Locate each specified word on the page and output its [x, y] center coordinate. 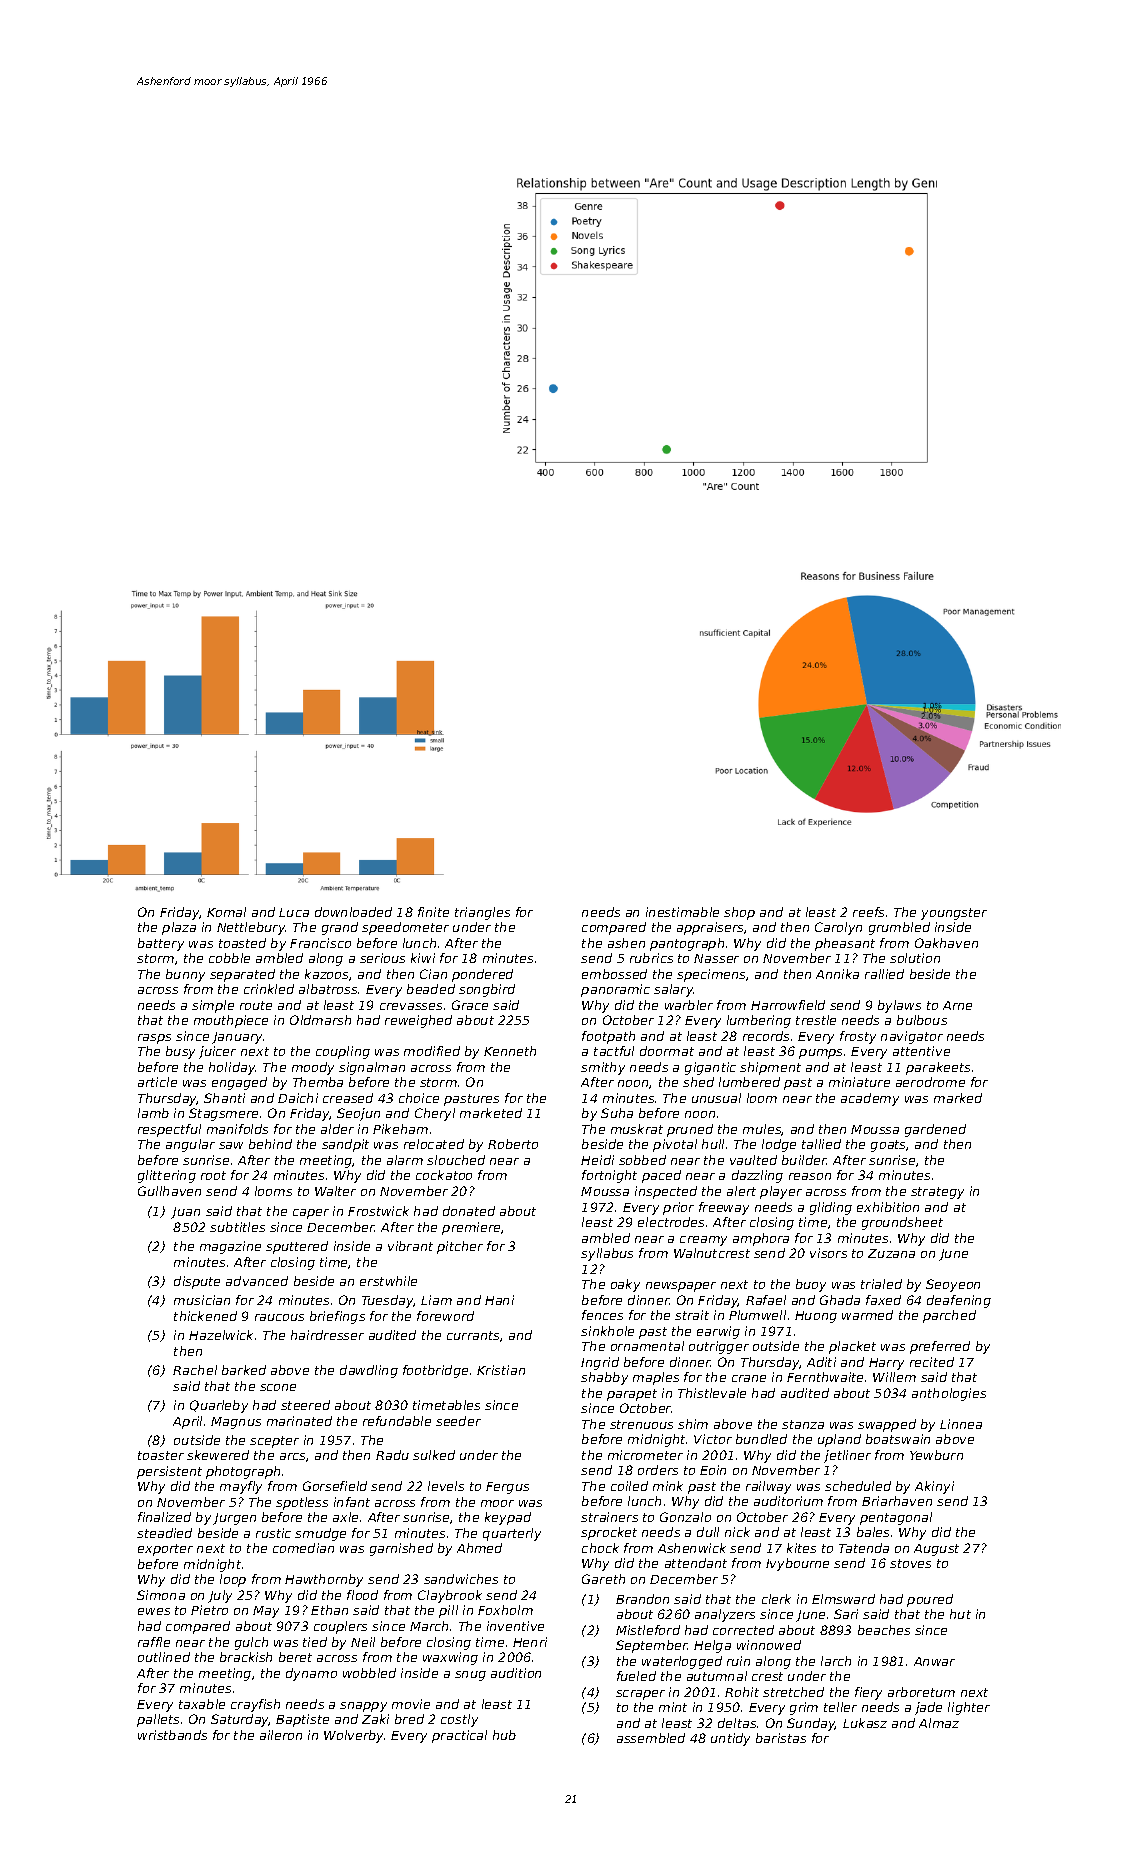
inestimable [682, 912]
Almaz [939, 1723]
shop [739, 913]
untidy [730, 1739]
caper [311, 1214]
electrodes [671, 1222]
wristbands [172, 1735]
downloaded [353, 912]
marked [958, 1098]
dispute [197, 1282]
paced [661, 1176]
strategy [937, 1193]
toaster [161, 1455]
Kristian [501, 1370]
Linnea [961, 1424]
